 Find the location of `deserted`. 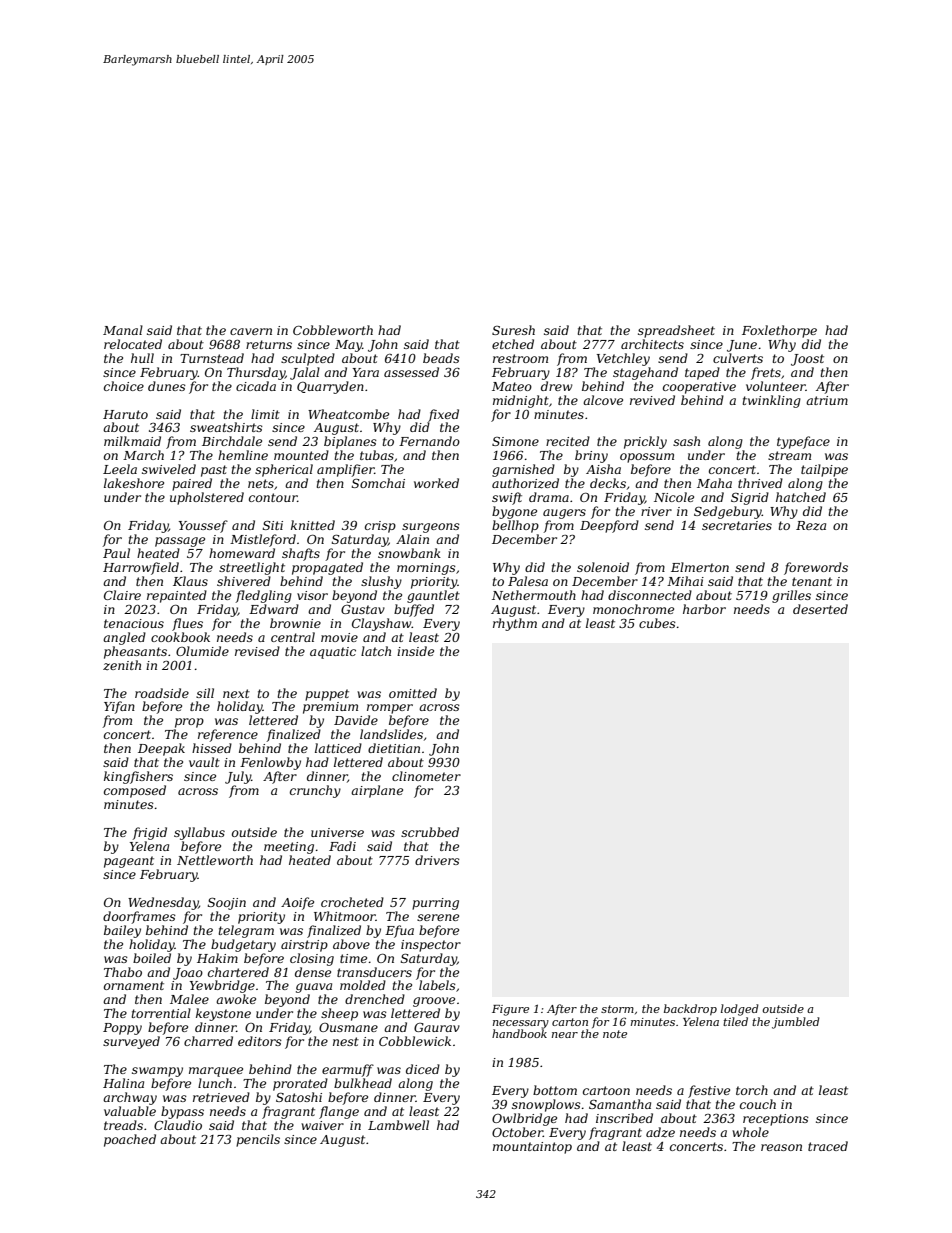

deserted is located at coordinates (820, 609).
